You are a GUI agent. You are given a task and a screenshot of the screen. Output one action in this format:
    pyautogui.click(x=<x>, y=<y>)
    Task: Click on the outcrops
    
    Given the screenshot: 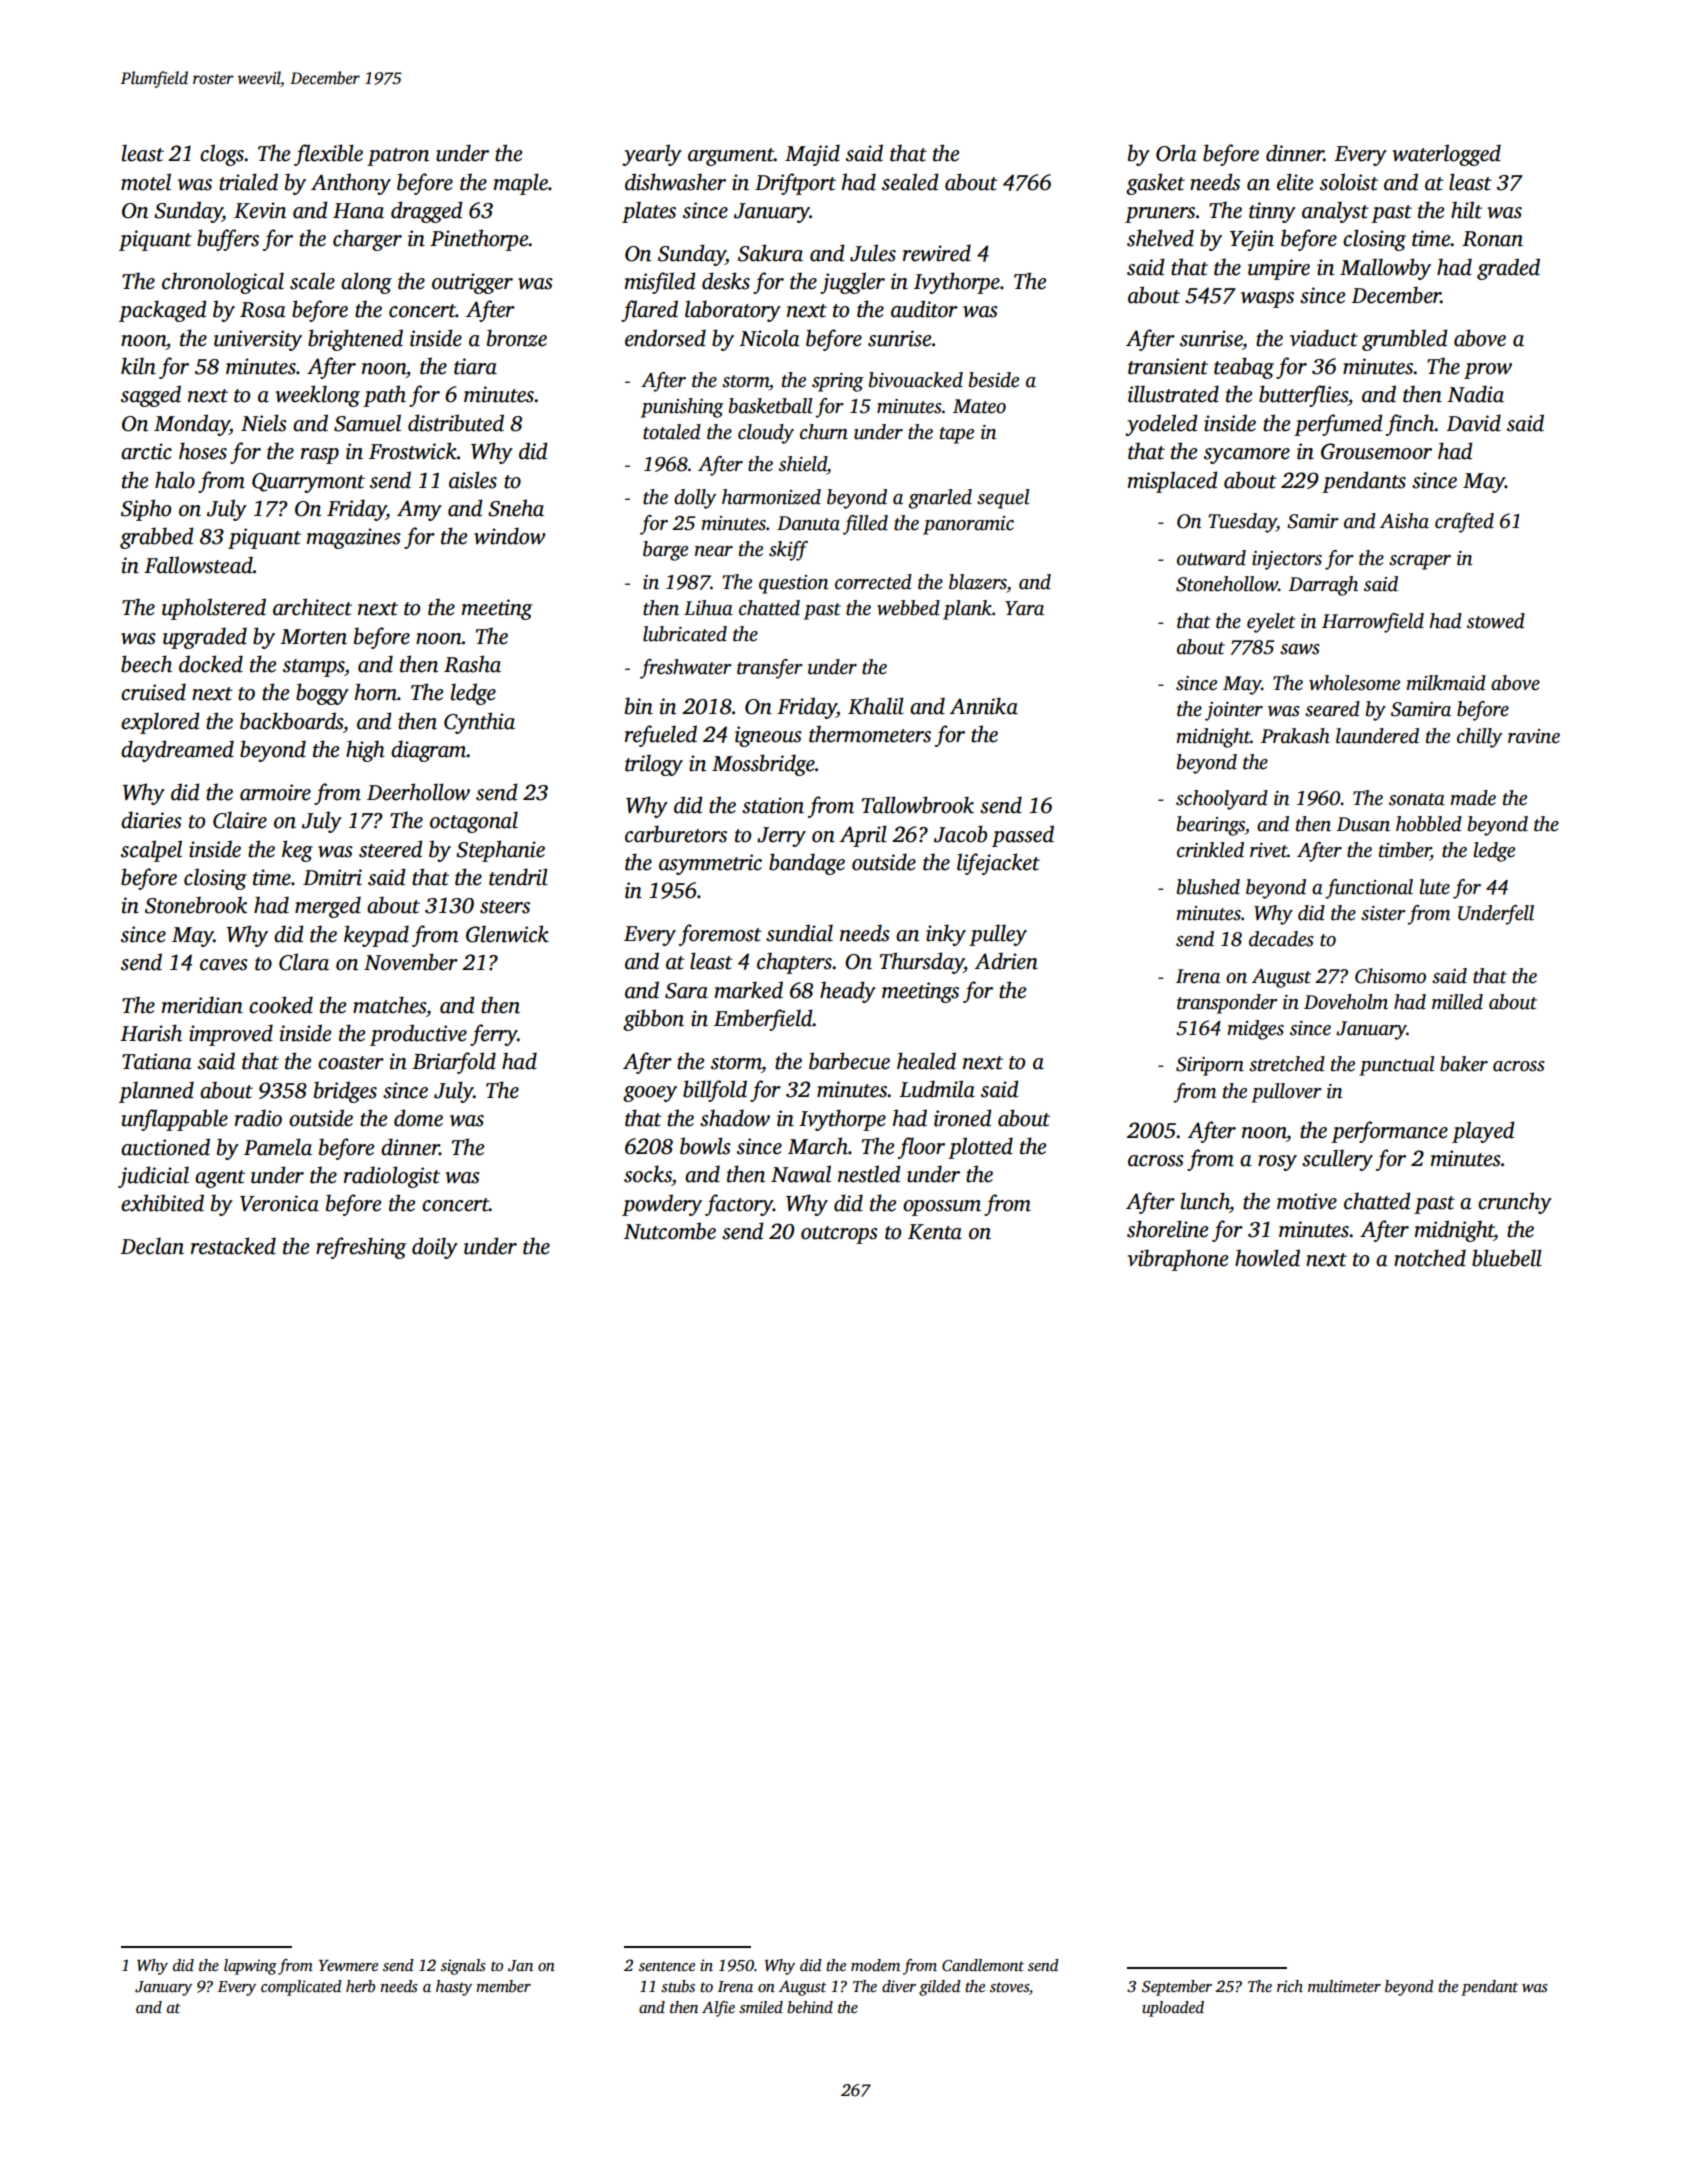 What is the action you would take?
    pyautogui.click(x=839, y=1235)
